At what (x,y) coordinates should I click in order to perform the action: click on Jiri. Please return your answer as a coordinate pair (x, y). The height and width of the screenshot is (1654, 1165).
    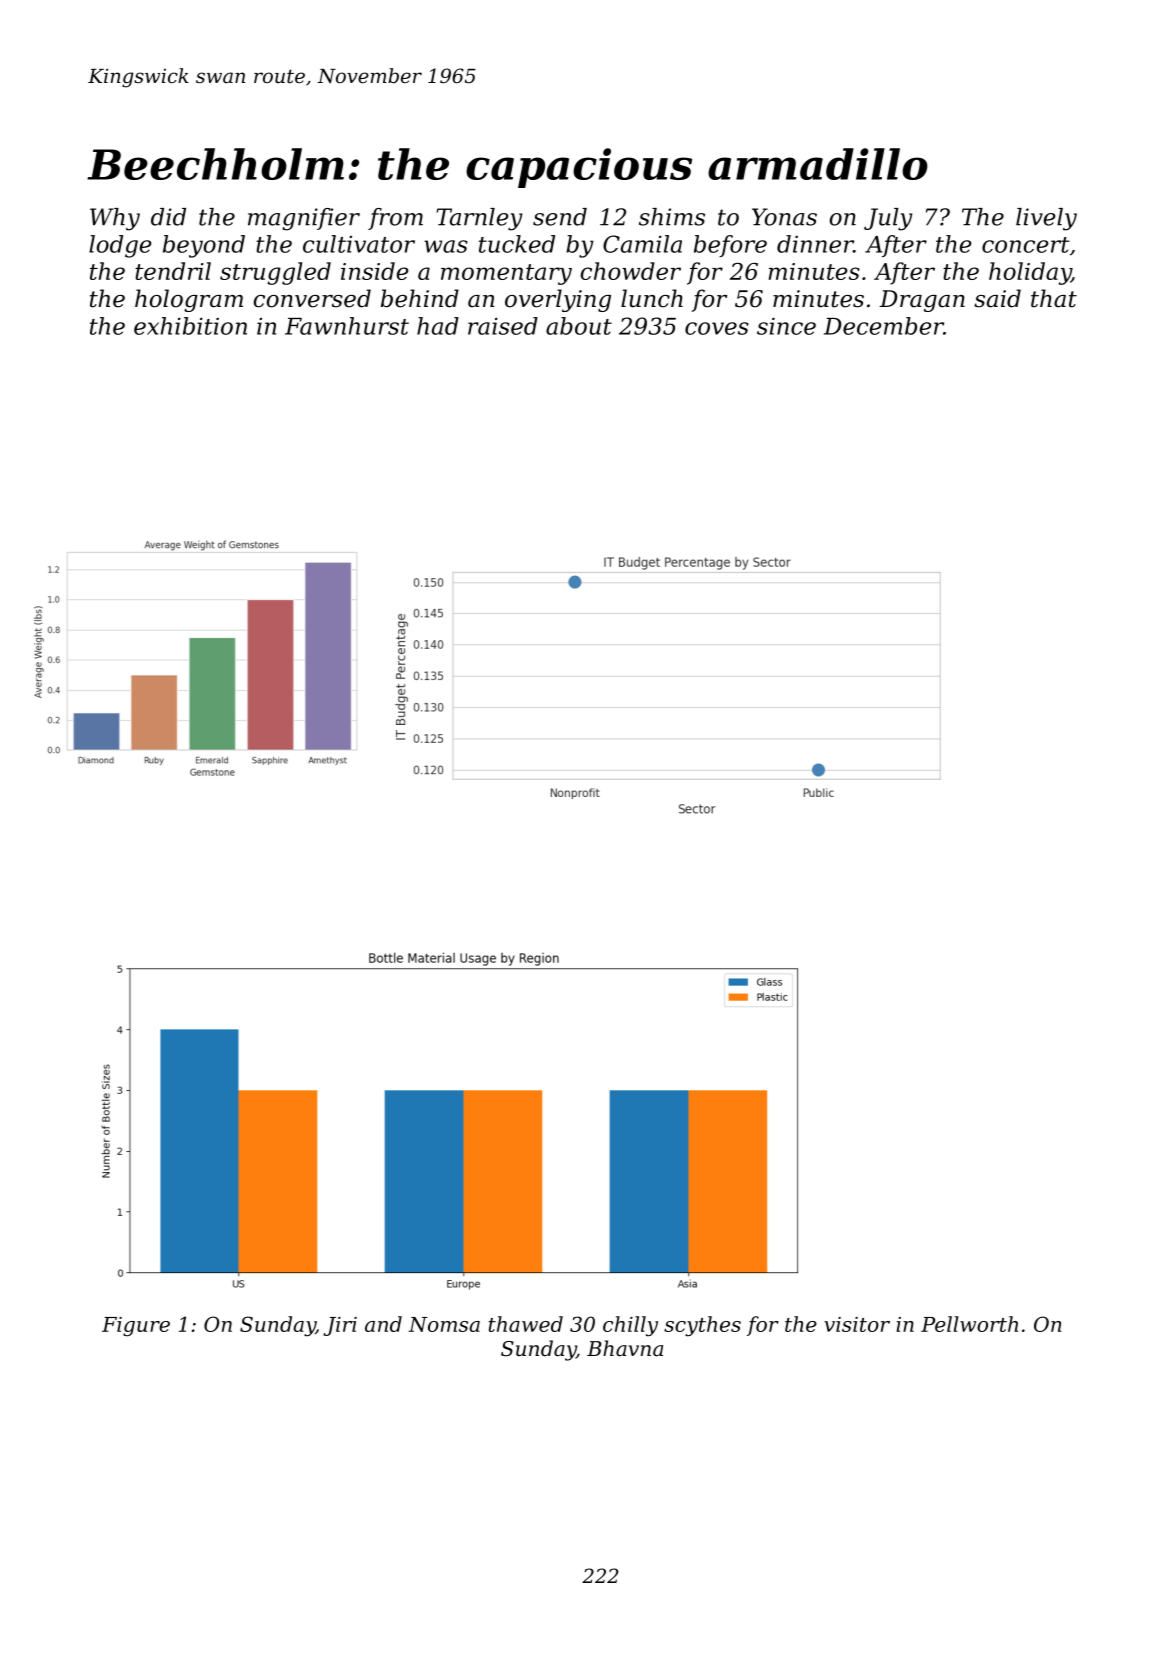
    Looking at the image, I should click on (340, 1326).
